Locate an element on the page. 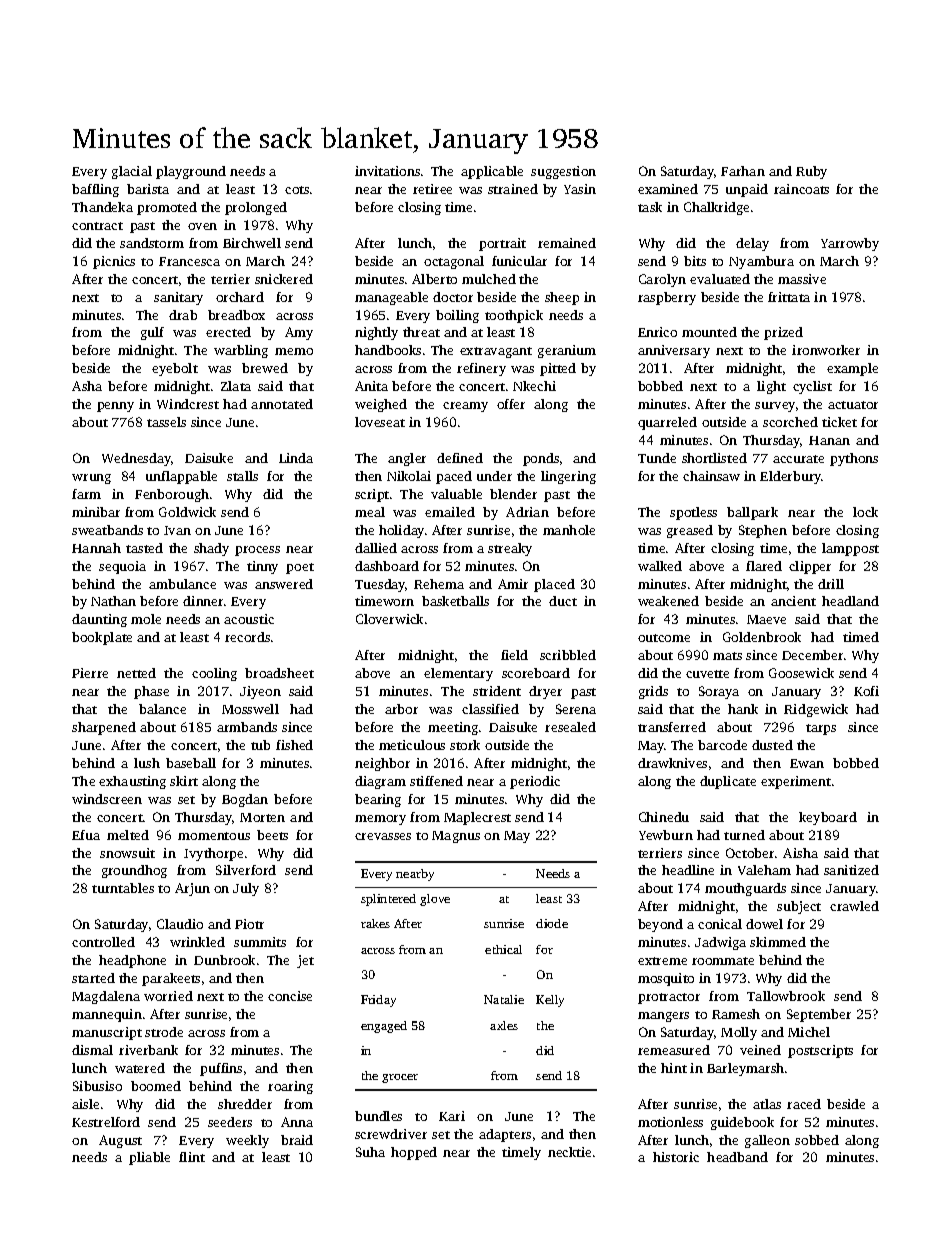 The width and height of the document is (952, 1233). Dunbrook is located at coordinates (224, 960).
